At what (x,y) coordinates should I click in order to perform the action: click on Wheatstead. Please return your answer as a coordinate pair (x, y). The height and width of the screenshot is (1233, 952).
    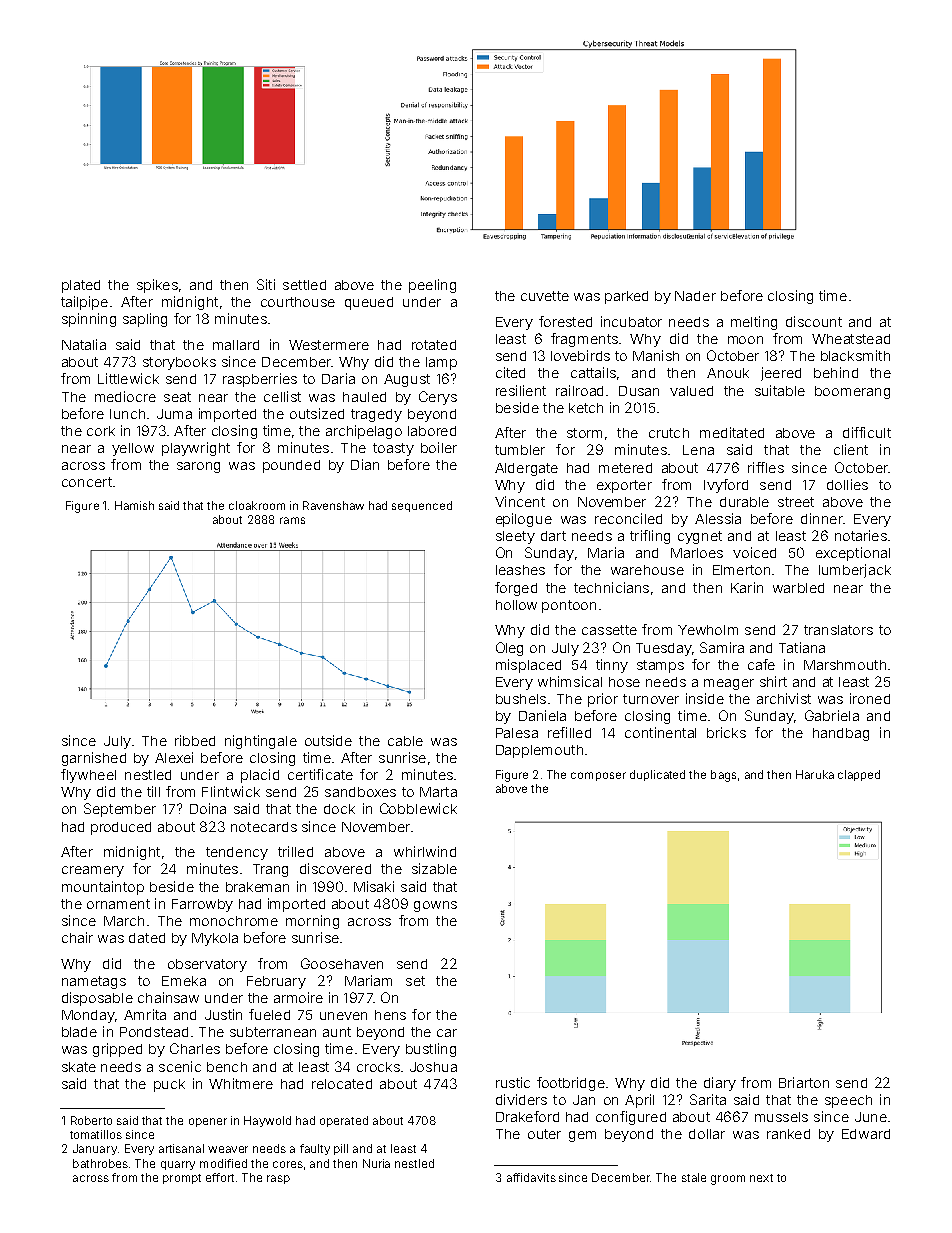
    Looking at the image, I should click on (851, 339).
